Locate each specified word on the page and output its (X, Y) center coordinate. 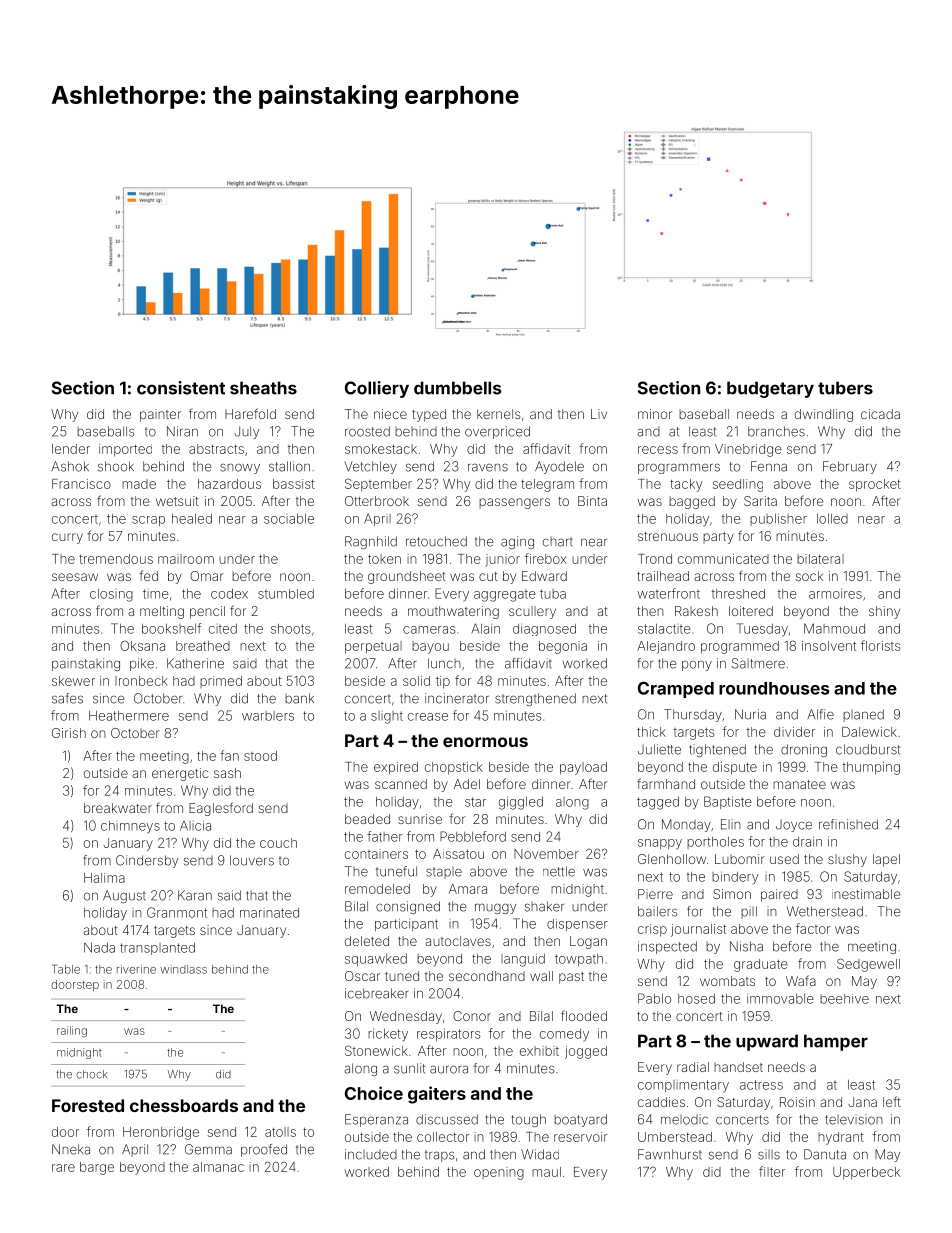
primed (221, 682)
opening (499, 1173)
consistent (181, 388)
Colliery (377, 389)
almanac (218, 1167)
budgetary (770, 389)
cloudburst (868, 749)
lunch (444, 663)
